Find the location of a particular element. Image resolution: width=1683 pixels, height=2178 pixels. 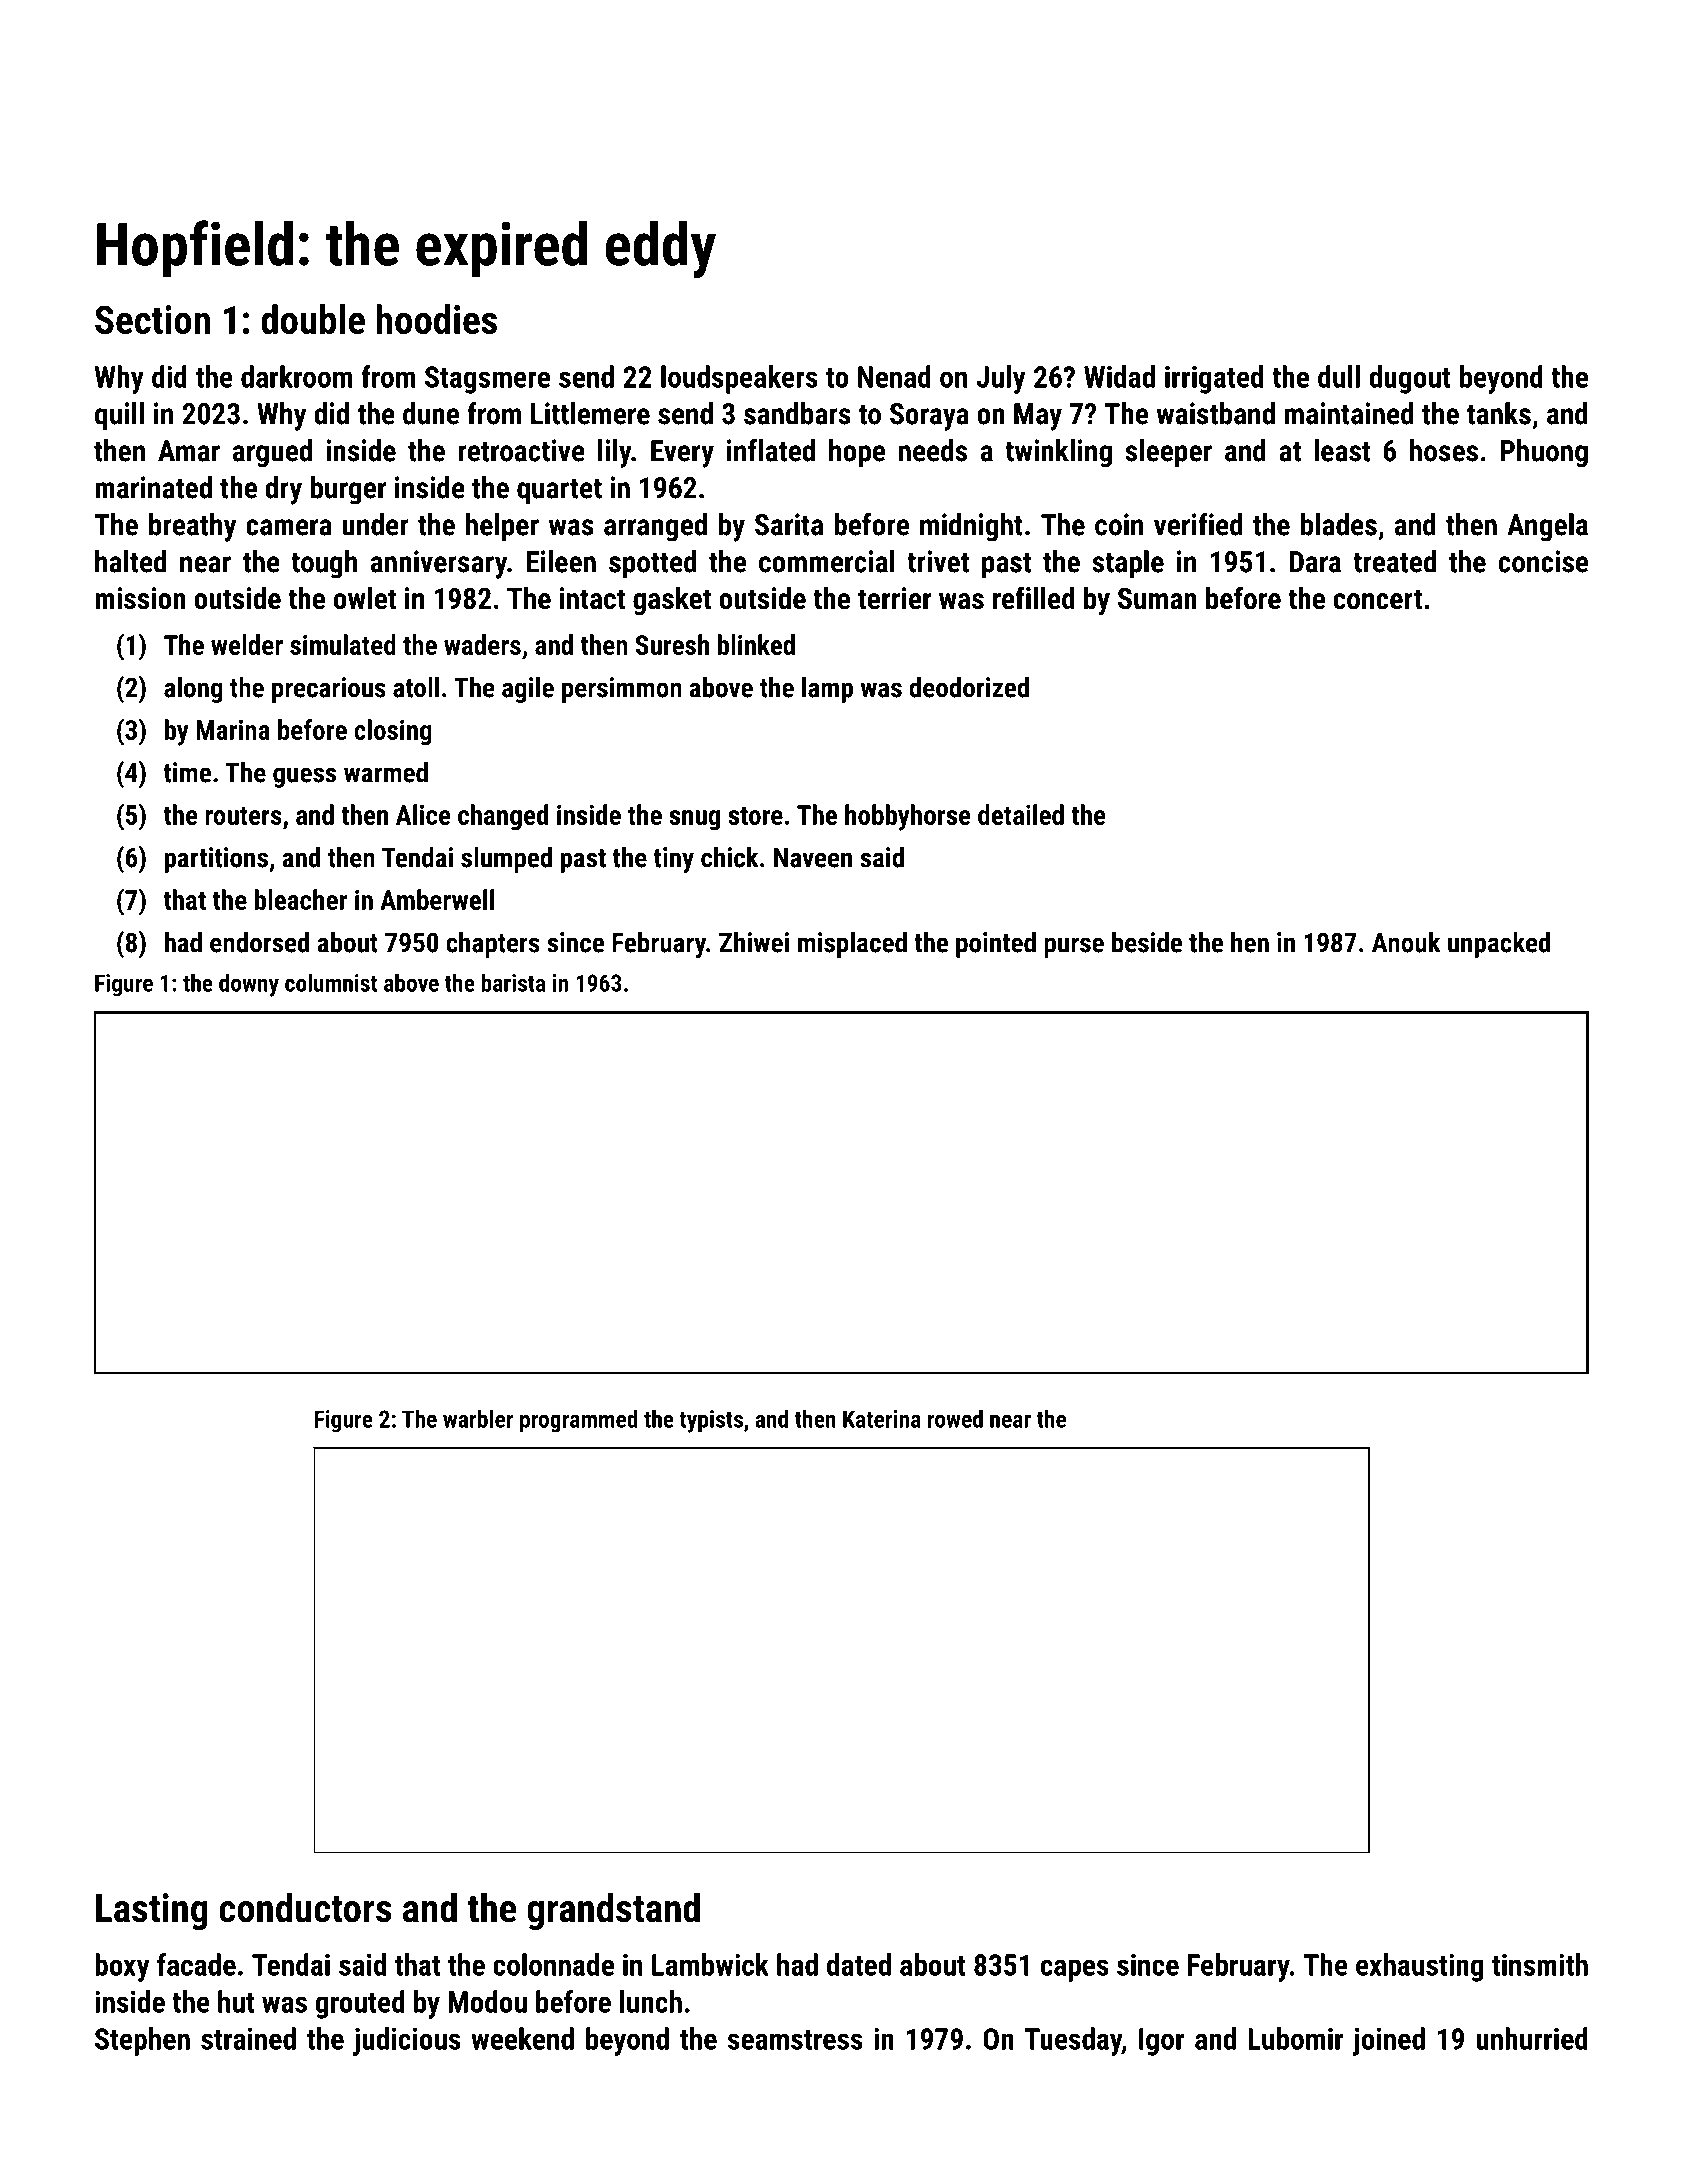

welder is located at coordinates (247, 644).
